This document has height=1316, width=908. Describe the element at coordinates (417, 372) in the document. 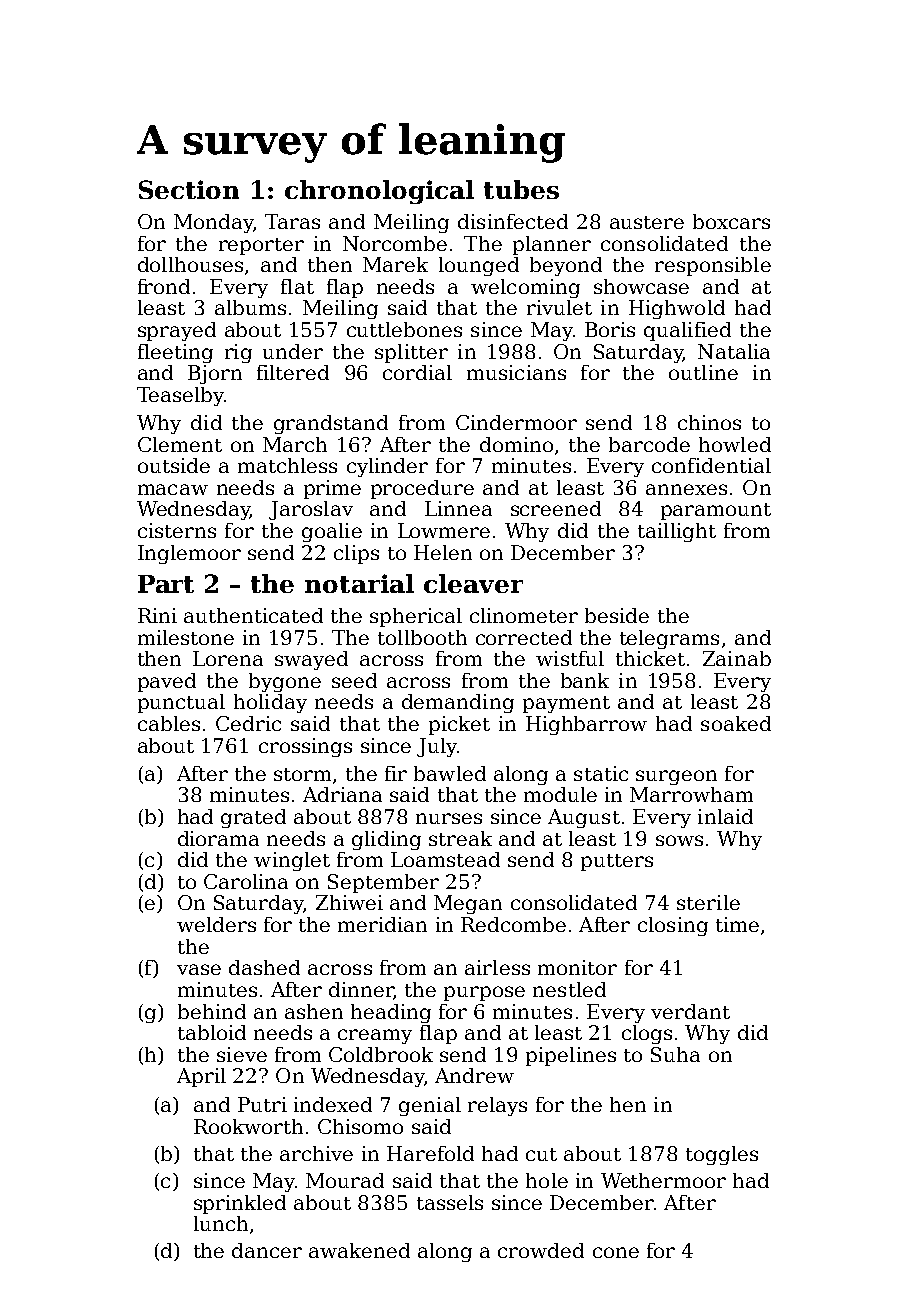

I see `cordial` at that location.
